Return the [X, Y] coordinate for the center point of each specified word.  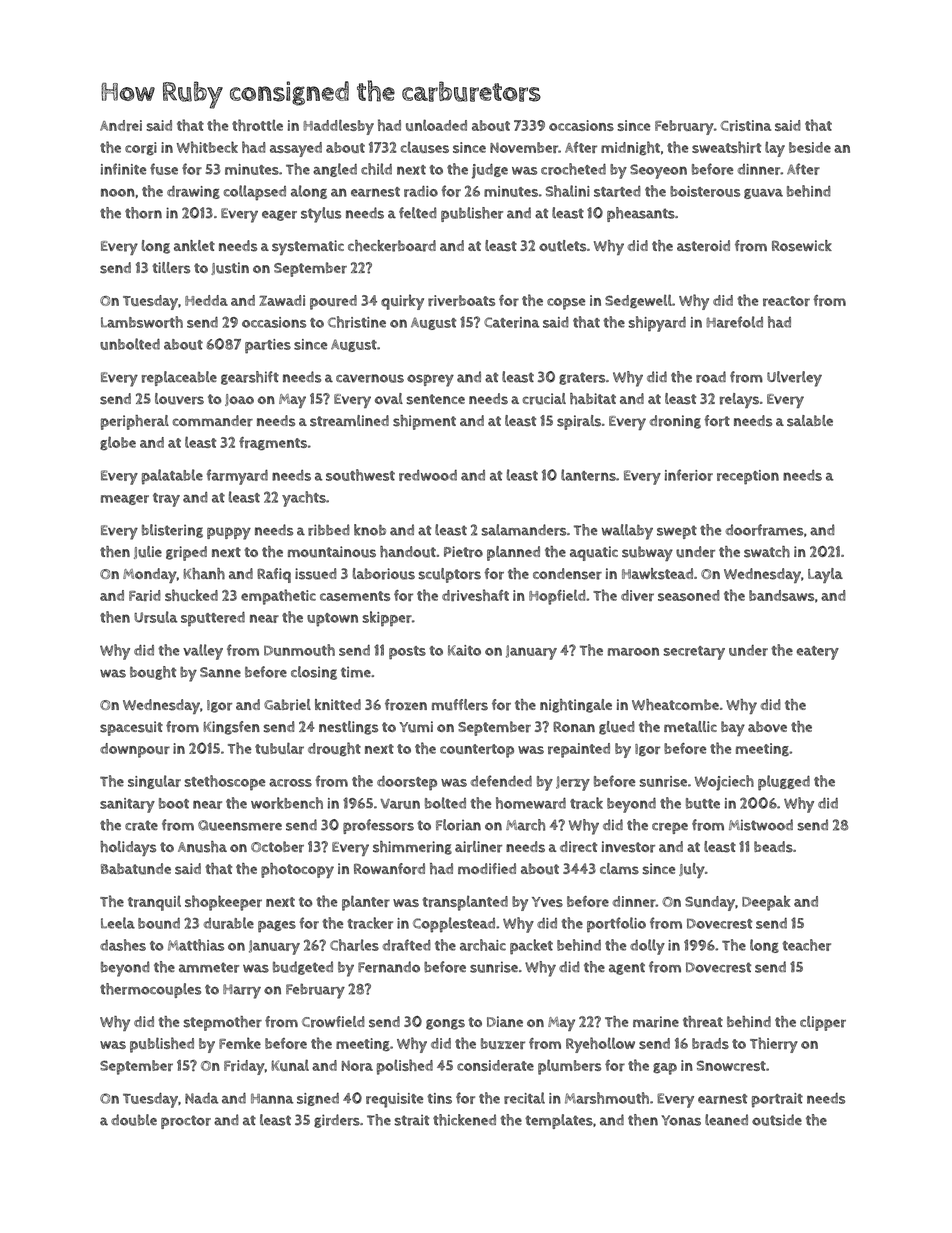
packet [531, 947]
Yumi [416, 727]
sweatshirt [726, 147]
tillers [171, 268]
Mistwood [761, 825]
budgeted [303, 968]
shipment [424, 422]
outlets [562, 246]
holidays [128, 848]
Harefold [734, 322]
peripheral [135, 422]
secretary [694, 653]
